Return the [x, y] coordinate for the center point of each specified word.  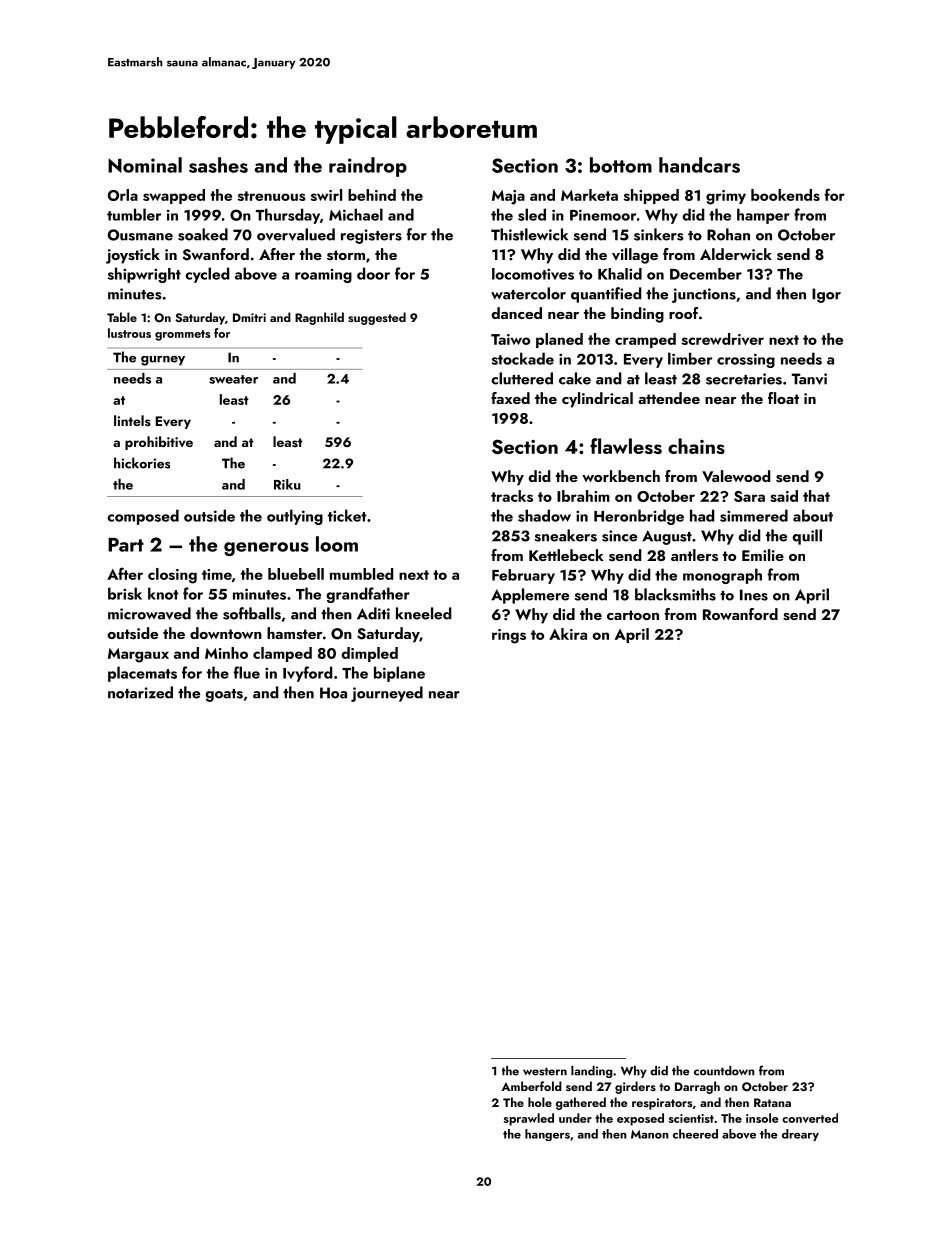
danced [516, 313]
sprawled [529, 1119]
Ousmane [140, 235]
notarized [140, 692]
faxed [510, 398]
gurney [163, 361]
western [545, 1071]
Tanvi [809, 379]
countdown [724, 1071]
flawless [626, 446]
